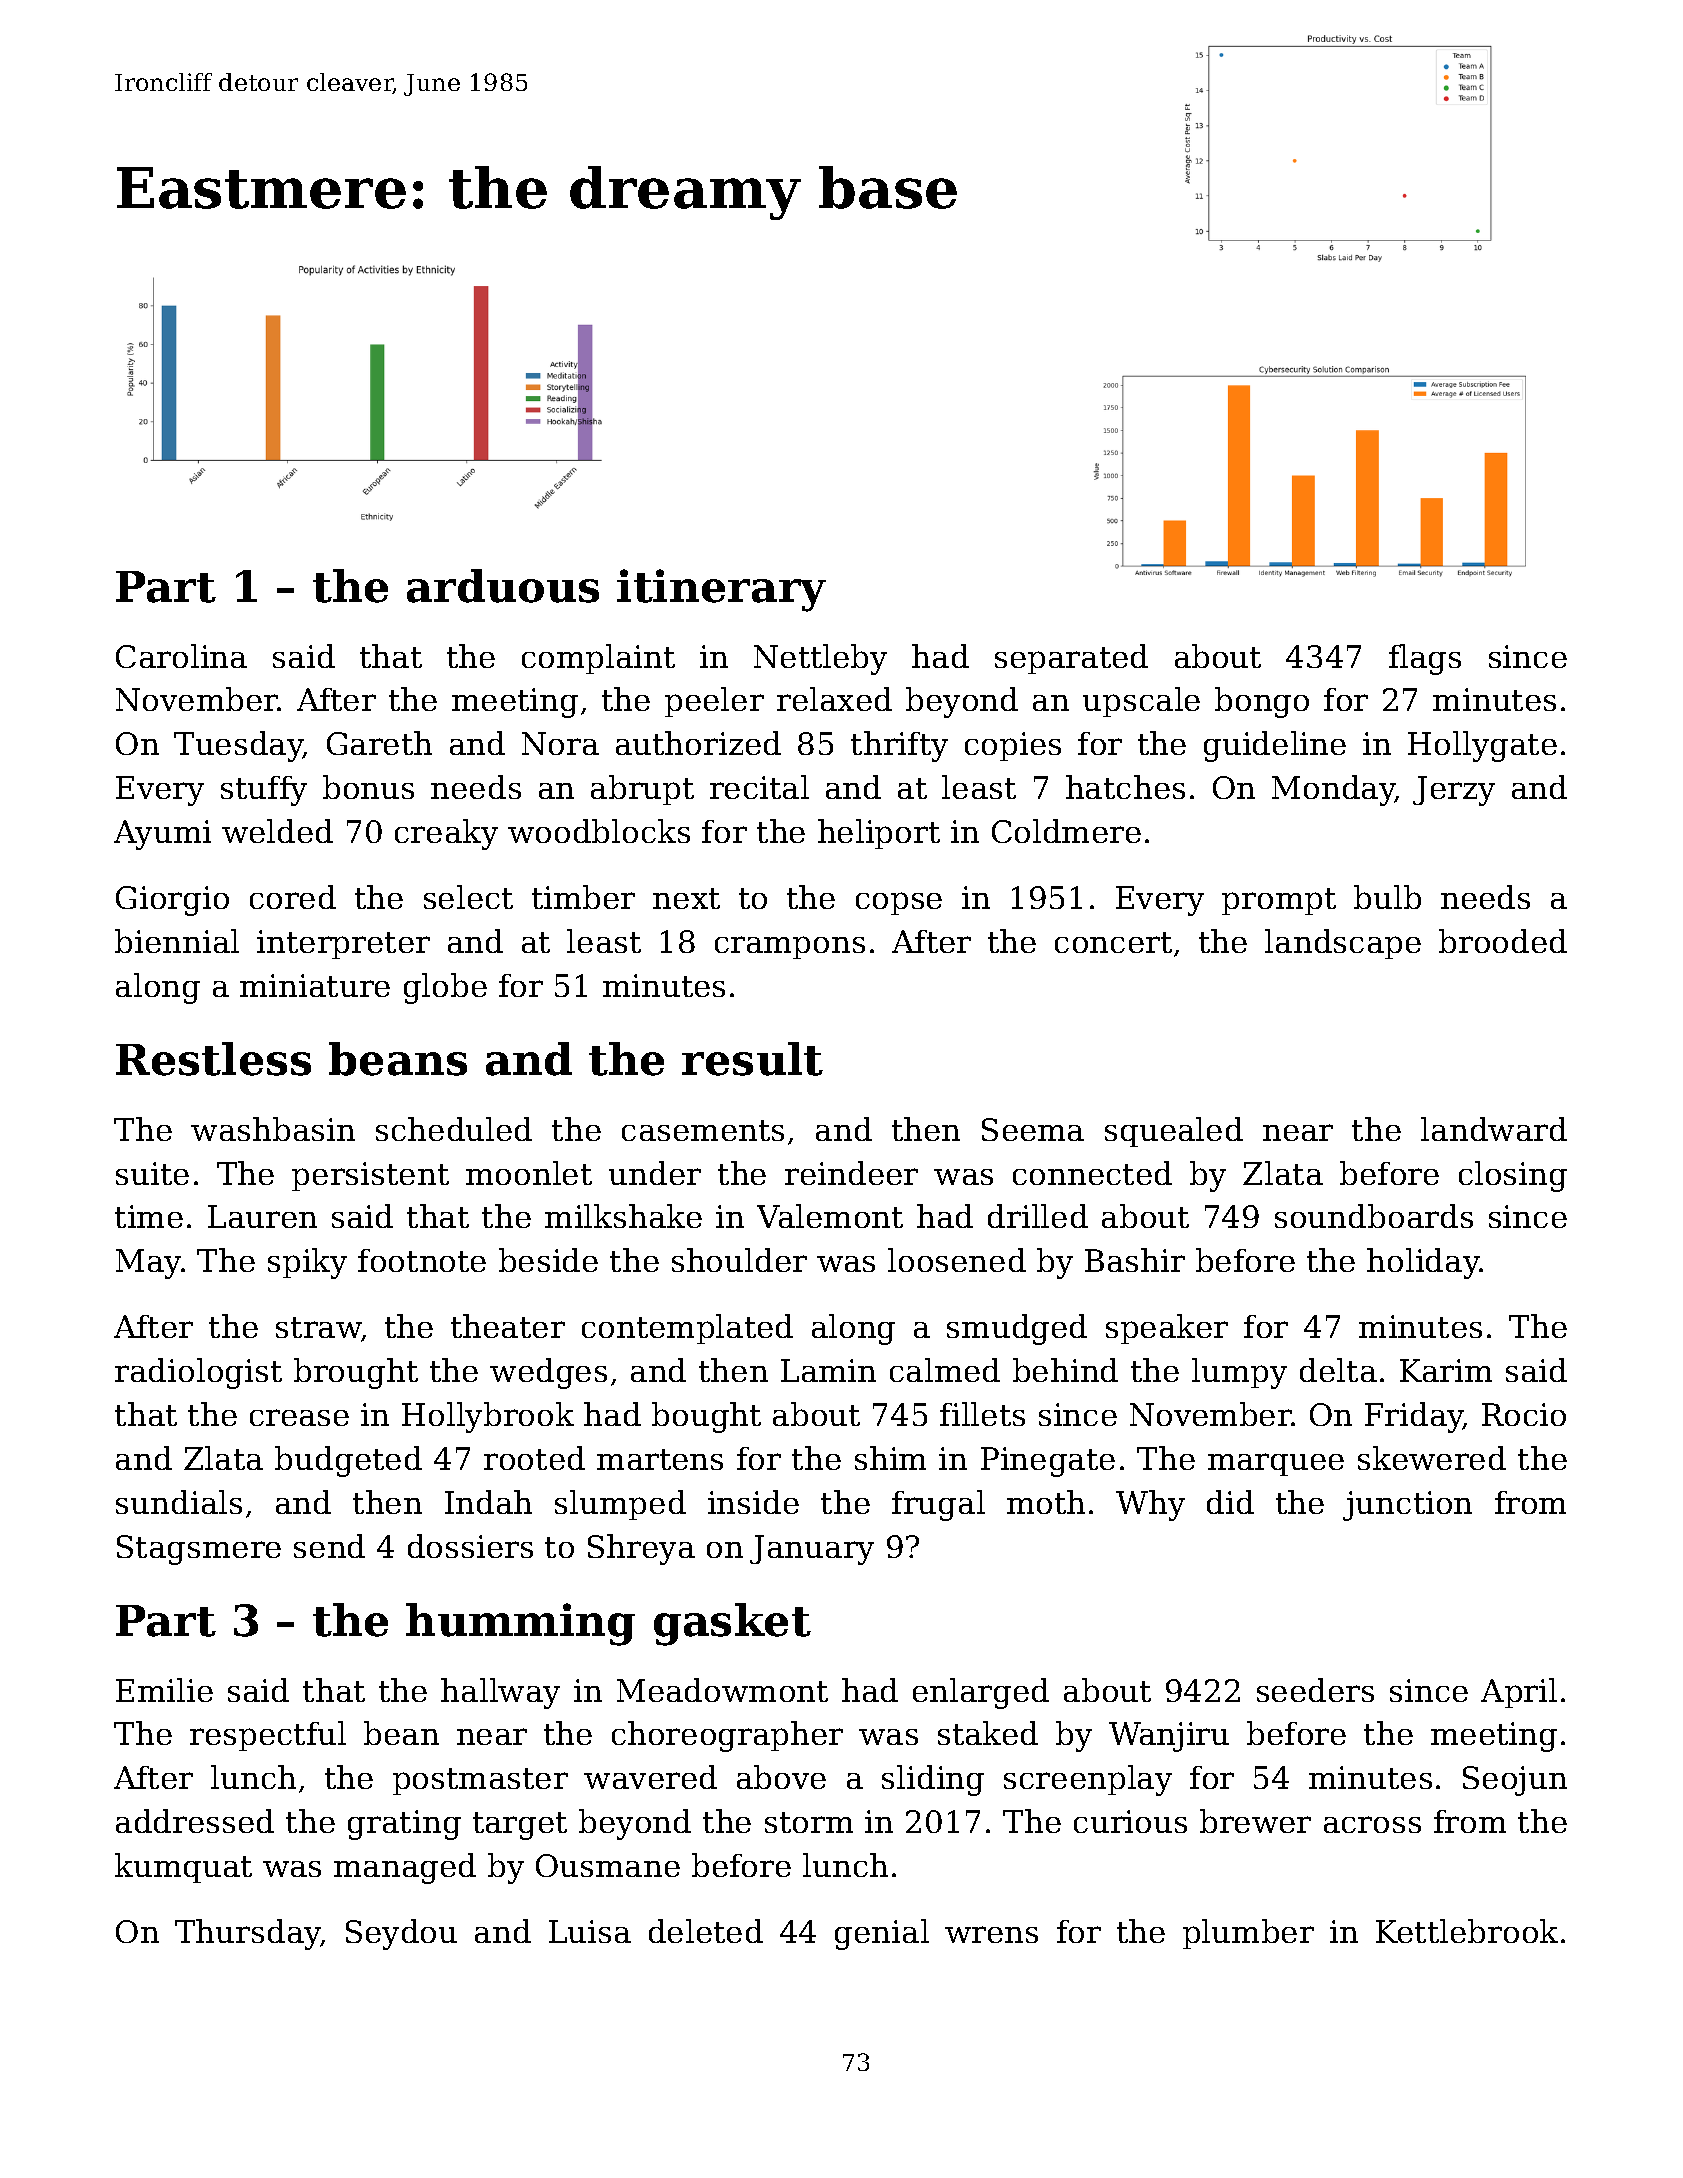 This page has height=2178, width=1683. I want to click on kumquat, so click(183, 1868).
